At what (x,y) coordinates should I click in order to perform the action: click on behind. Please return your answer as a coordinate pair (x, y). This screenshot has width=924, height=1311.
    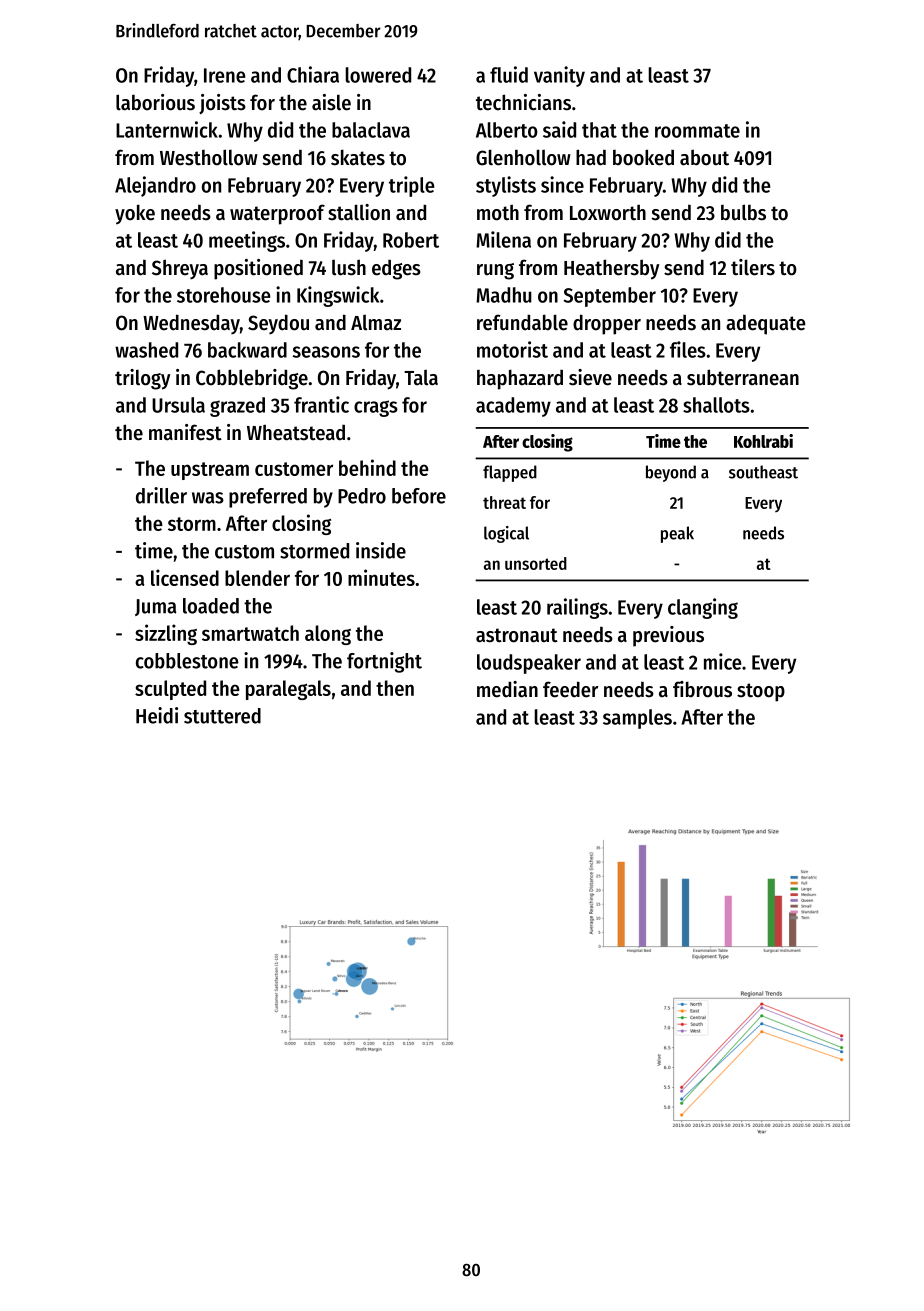
    Looking at the image, I should click on (367, 467).
